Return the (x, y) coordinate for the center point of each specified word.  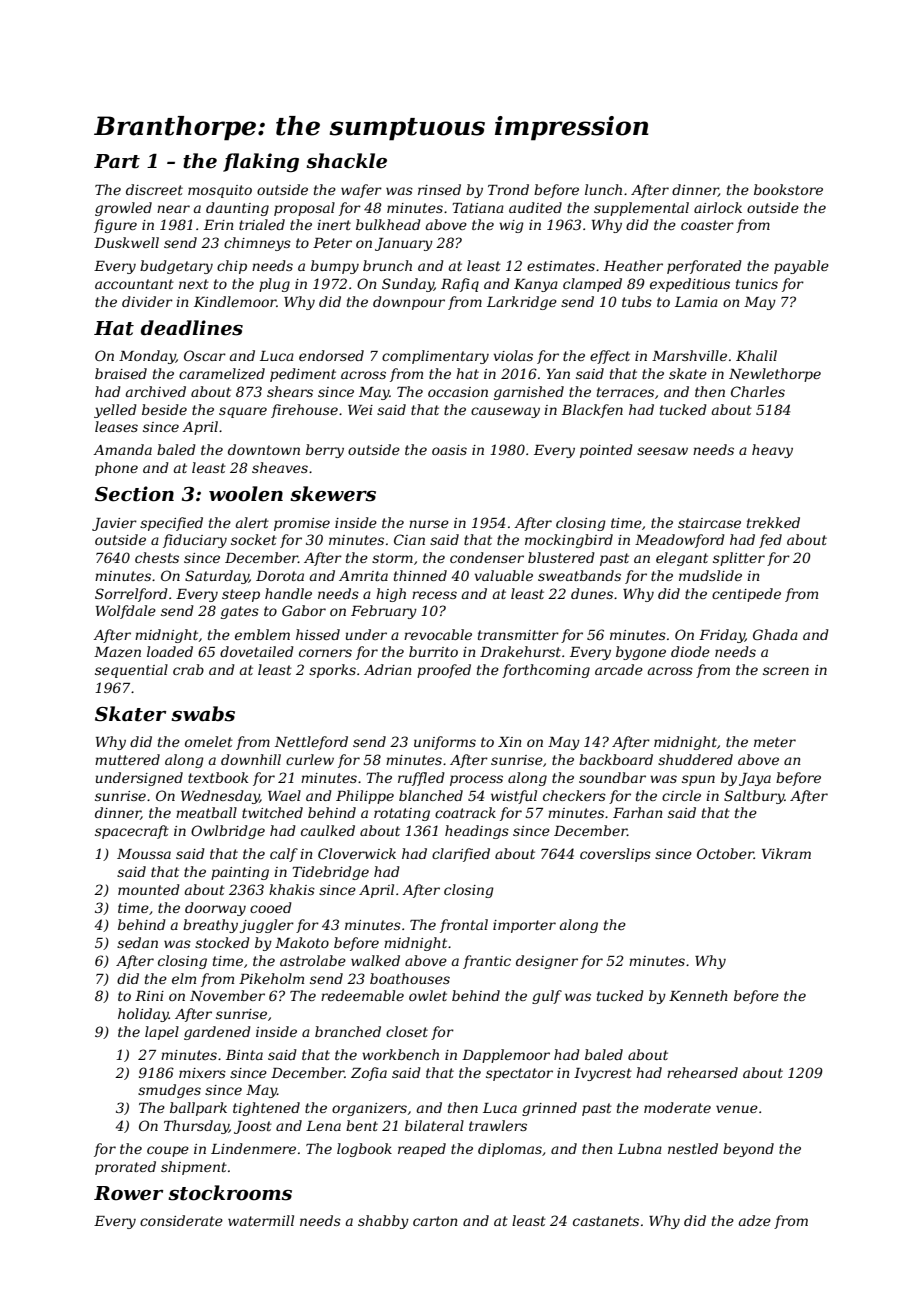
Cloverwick (357, 853)
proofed (444, 671)
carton (435, 1221)
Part (117, 161)
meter (775, 742)
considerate (181, 1220)
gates (240, 612)
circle (681, 795)
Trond (508, 189)
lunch (603, 189)
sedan (137, 942)
